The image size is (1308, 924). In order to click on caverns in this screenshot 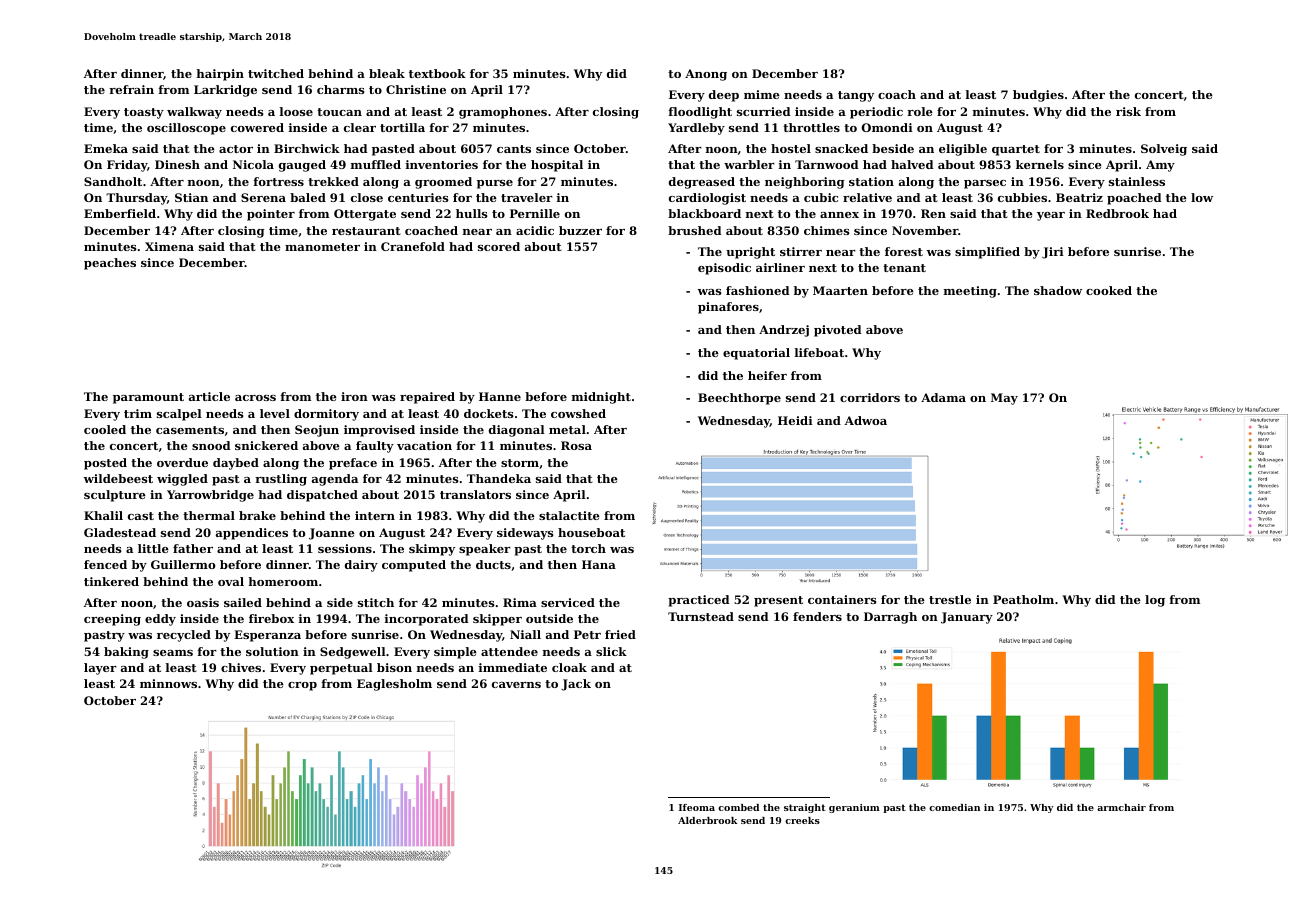, I will do `click(516, 685)`.
